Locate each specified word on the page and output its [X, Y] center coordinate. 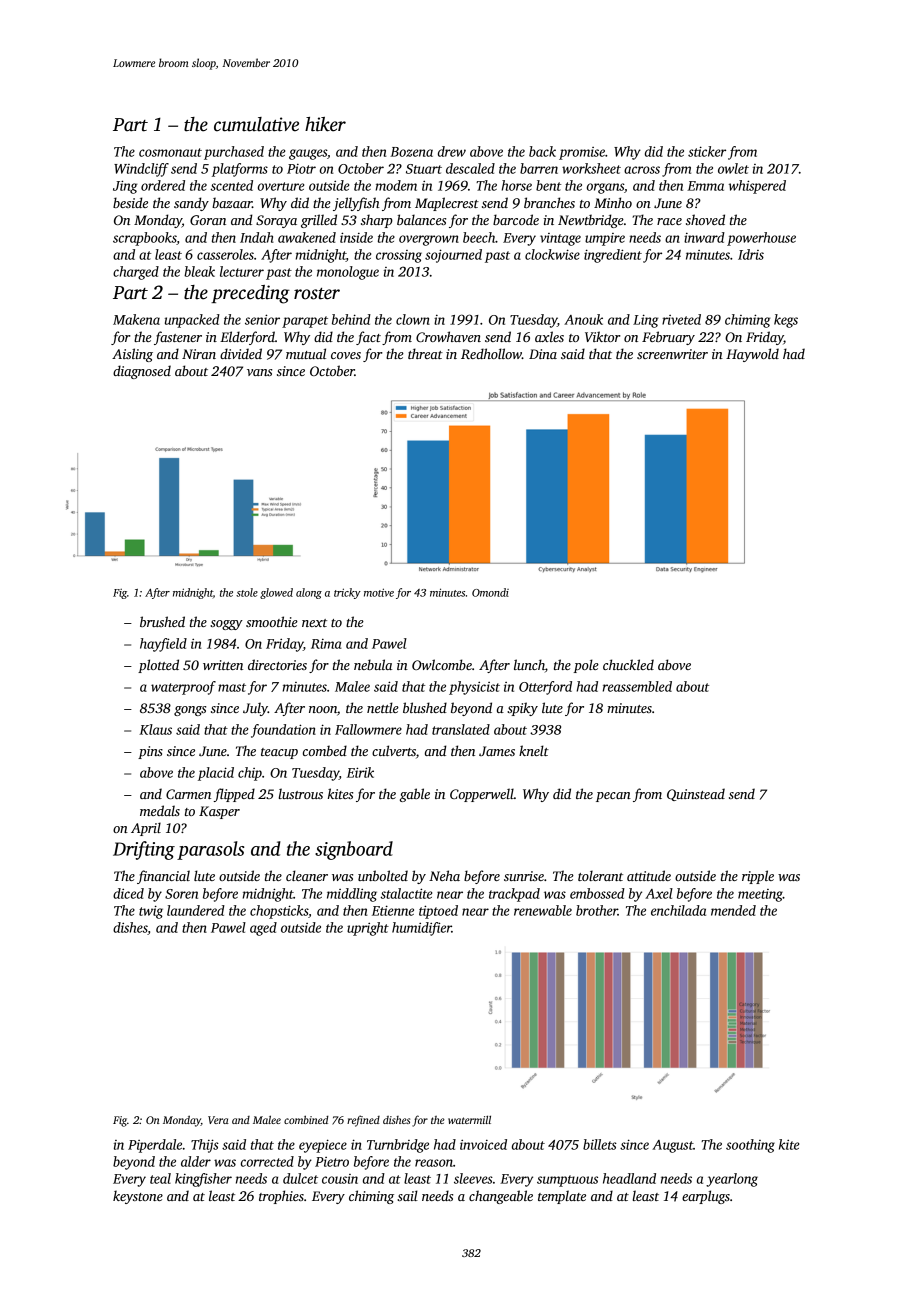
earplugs [706, 1197]
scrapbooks [145, 239]
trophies [281, 1197]
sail [407, 1195]
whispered [757, 187]
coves [346, 355]
